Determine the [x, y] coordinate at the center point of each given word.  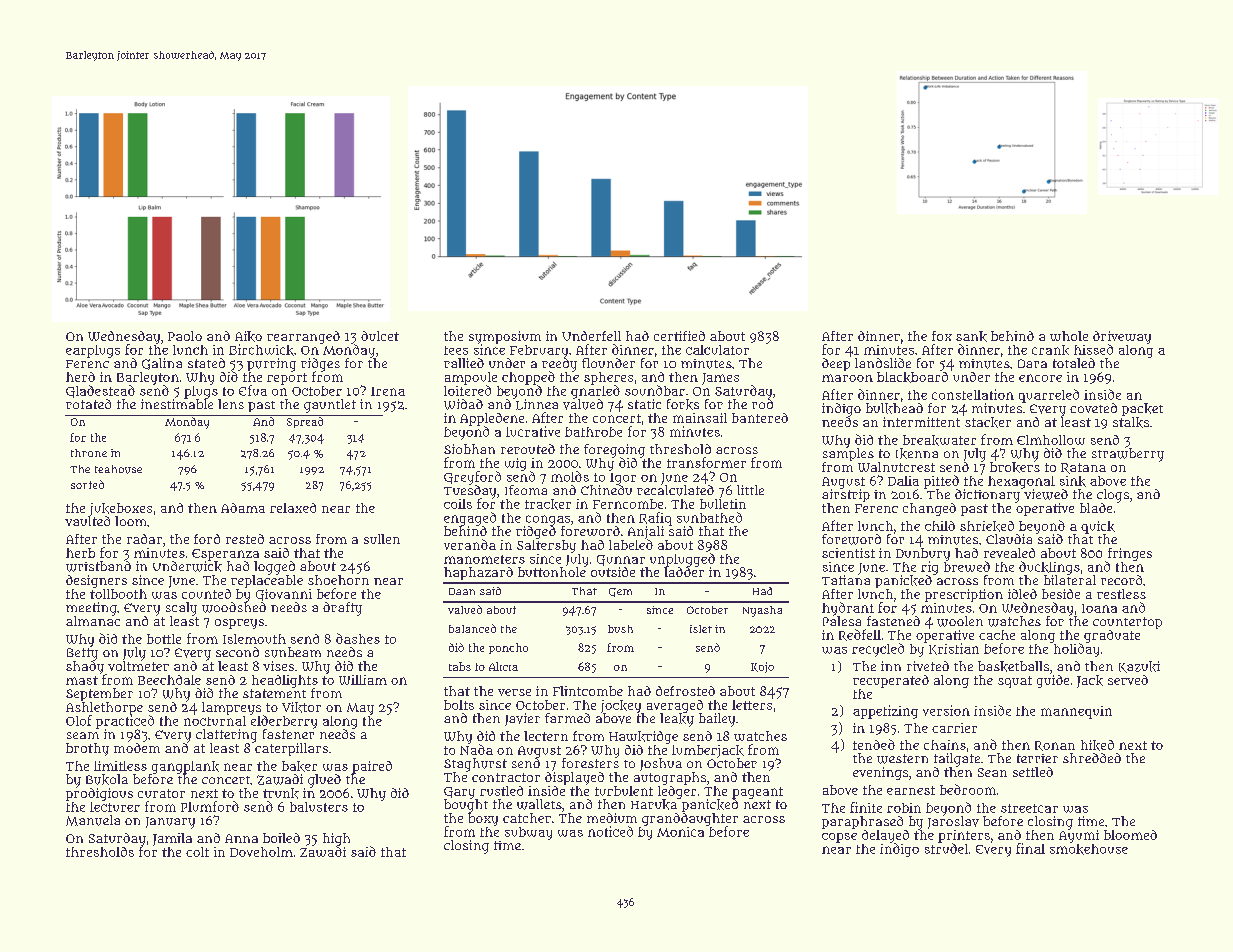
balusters [319, 807]
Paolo [185, 336]
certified [679, 336]
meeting [91, 609]
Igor [623, 479]
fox [942, 336]
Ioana [1099, 608]
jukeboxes [121, 509]
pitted [941, 482]
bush [620, 629]
